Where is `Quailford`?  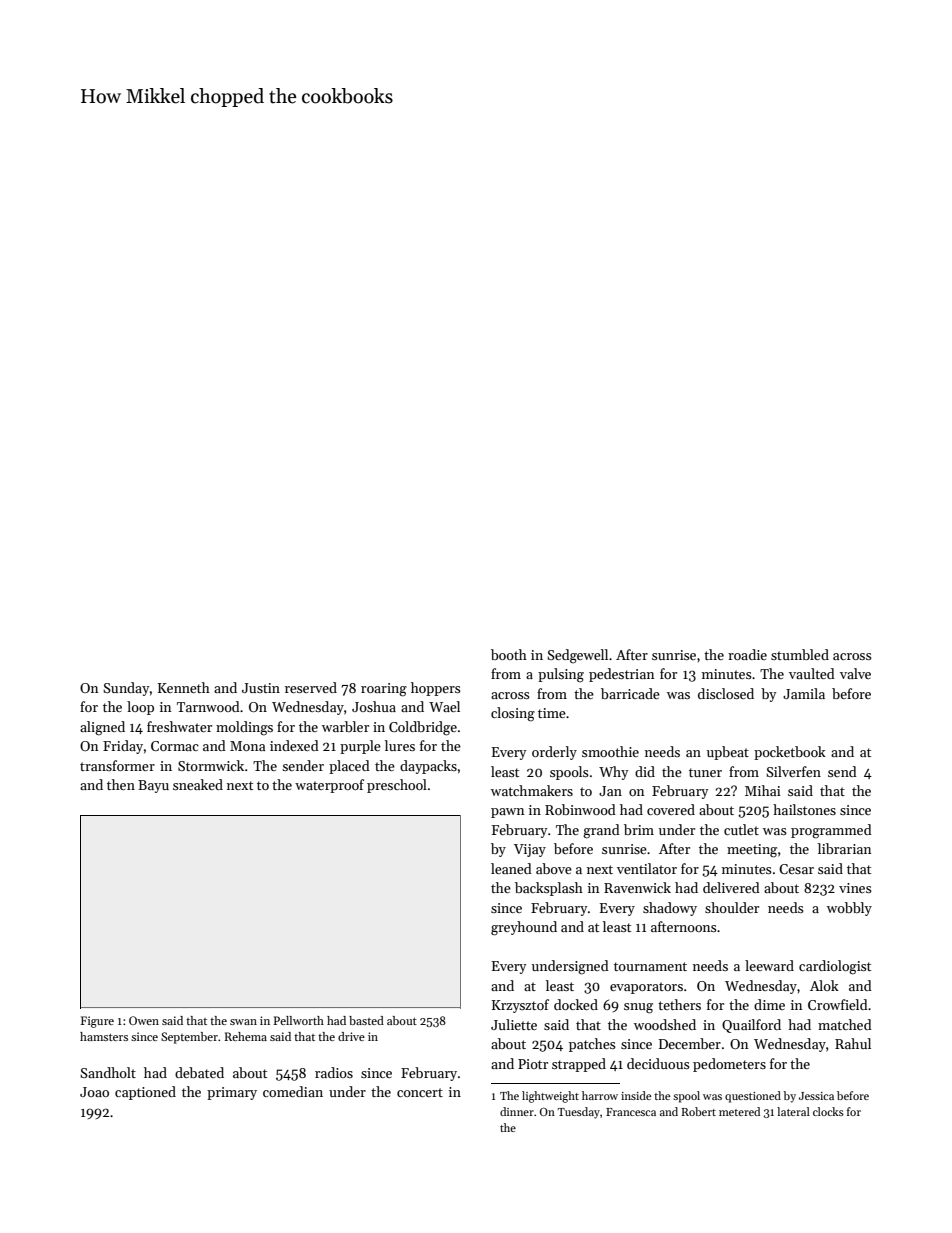
Quailford is located at coordinates (751, 1026).
